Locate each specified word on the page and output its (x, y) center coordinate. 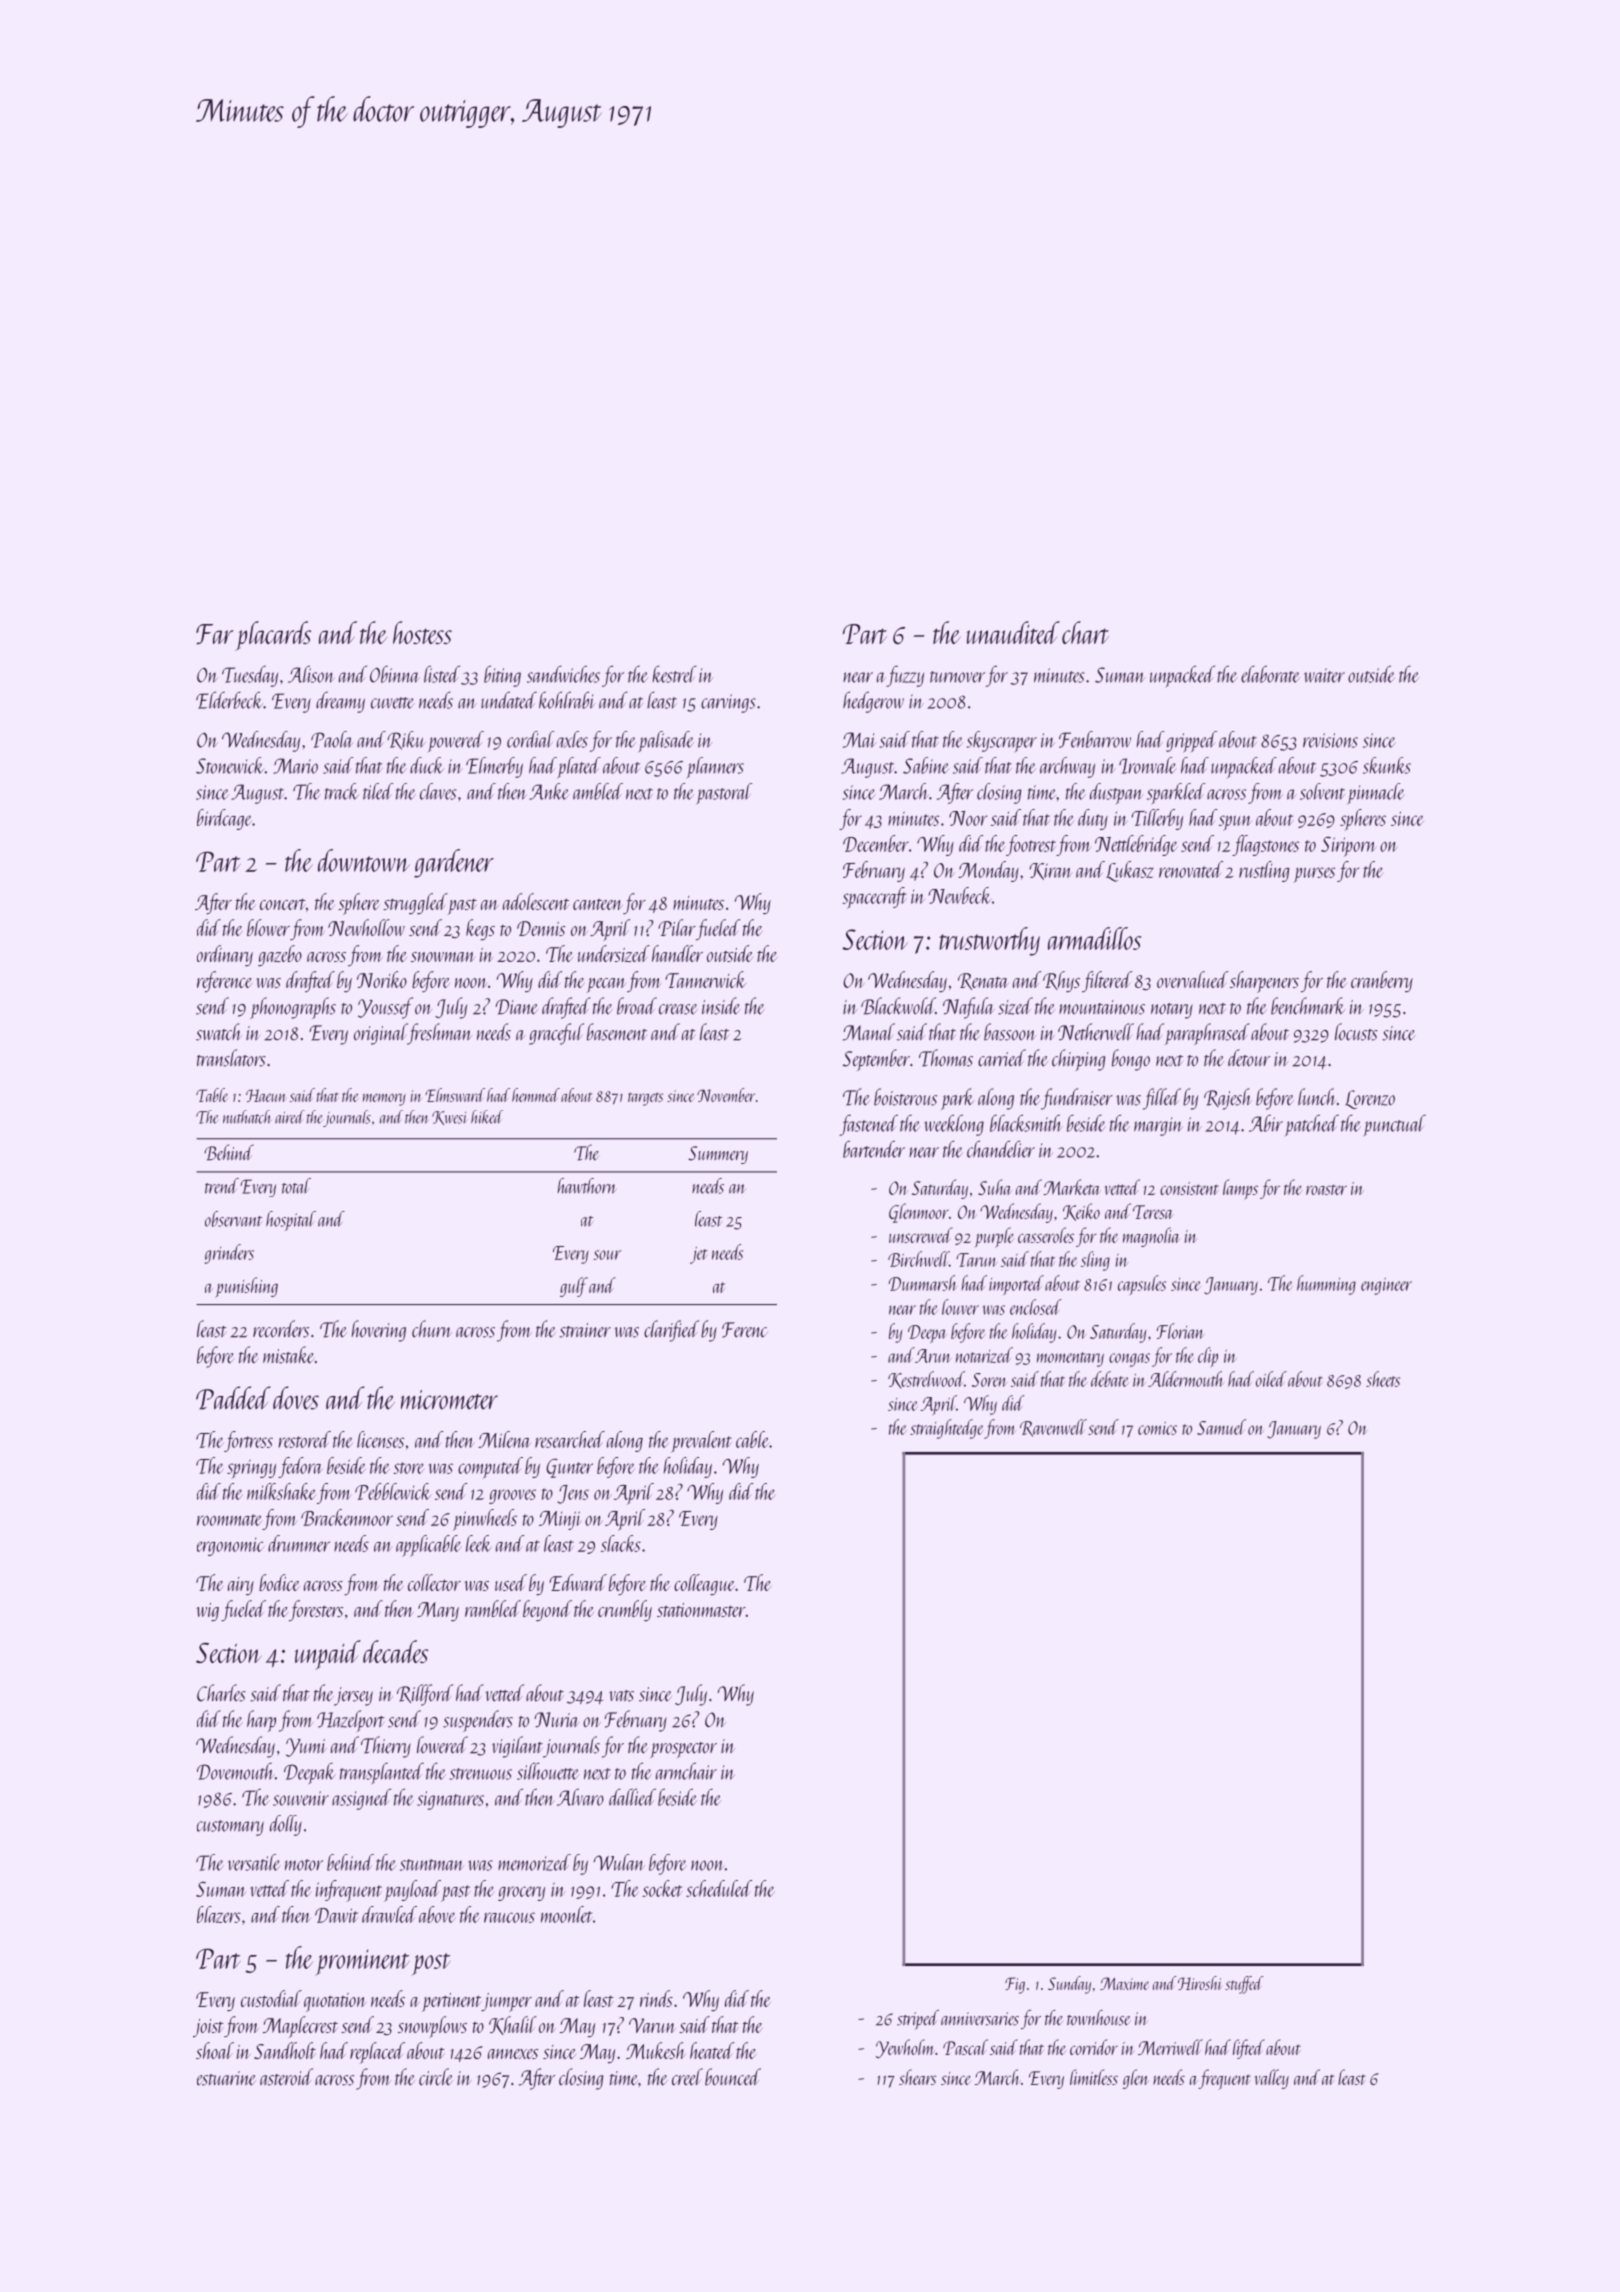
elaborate (1270, 674)
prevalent (701, 1442)
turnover (957, 677)
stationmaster (701, 1610)
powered (455, 742)
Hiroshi (1199, 1983)
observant (233, 1219)
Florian (1180, 1331)
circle (435, 2077)
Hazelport (351, 1721)
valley (1272, 2079)
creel (687, 2077)
